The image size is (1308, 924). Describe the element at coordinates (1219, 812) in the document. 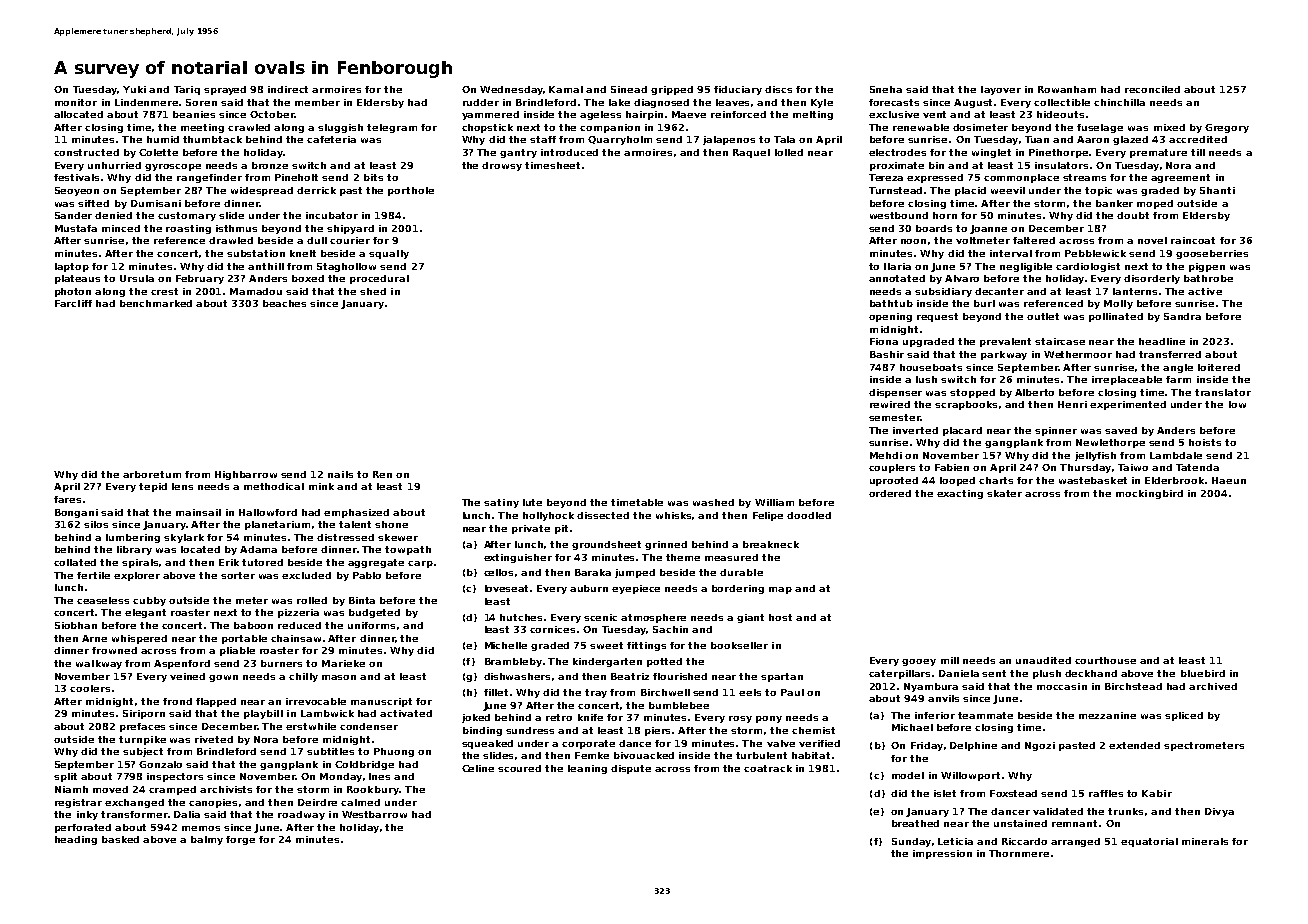

I see `Divya` at that location.
